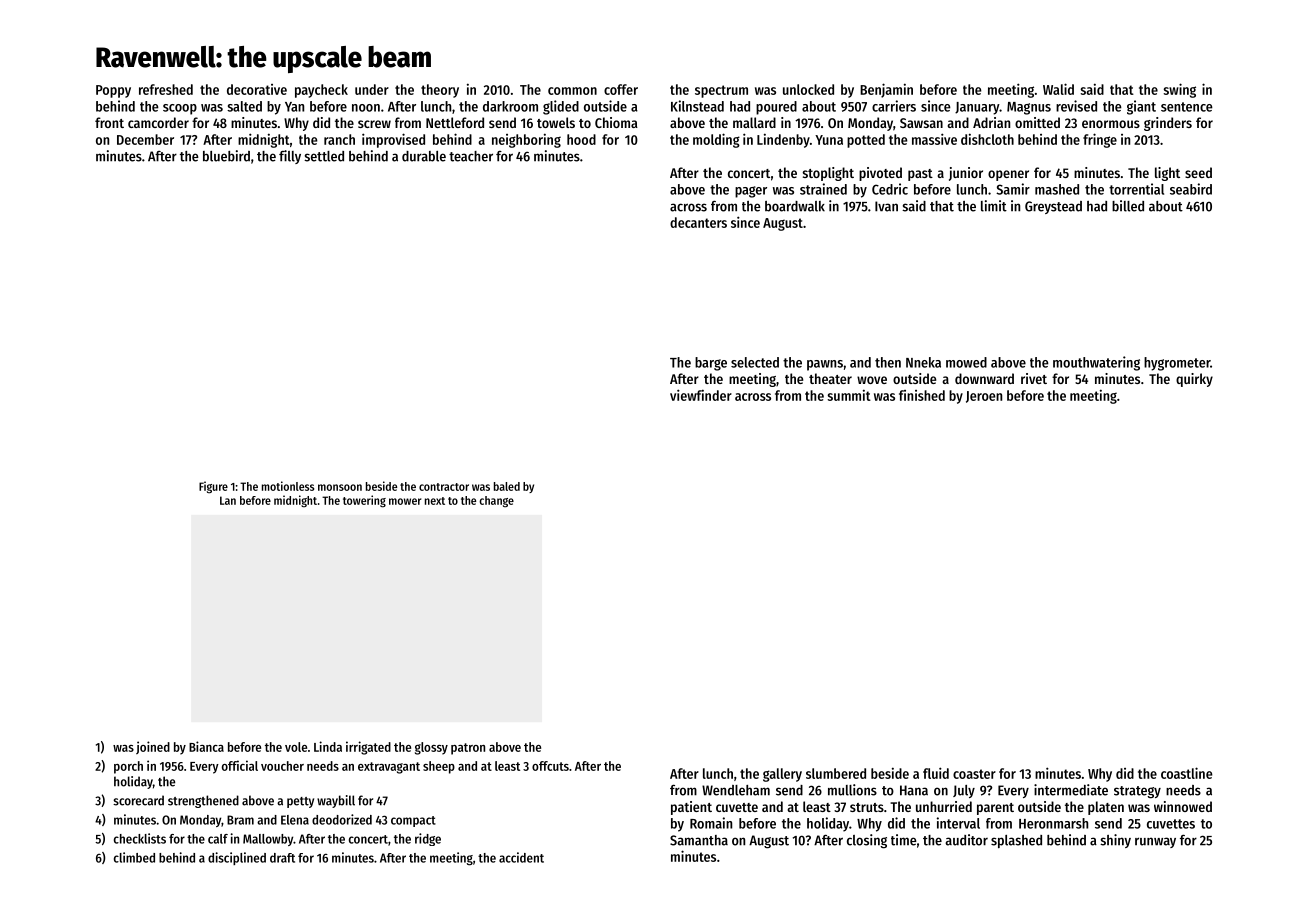  What do you see at coordinates (836, 773) in the document?
I see `slumbered` at bounding box center [836, 773].
